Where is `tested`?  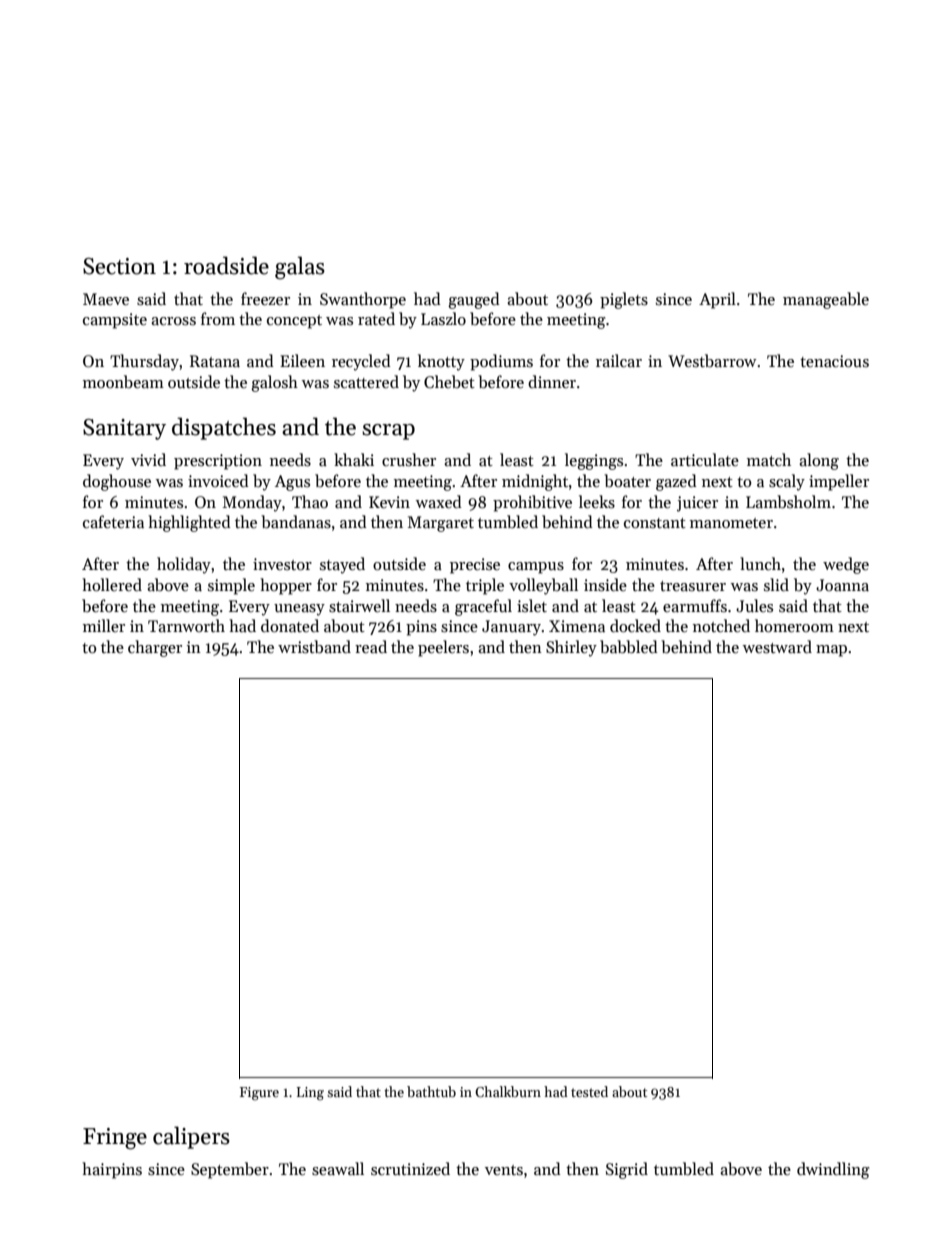
tested is located at coordinates (589, 1091).
